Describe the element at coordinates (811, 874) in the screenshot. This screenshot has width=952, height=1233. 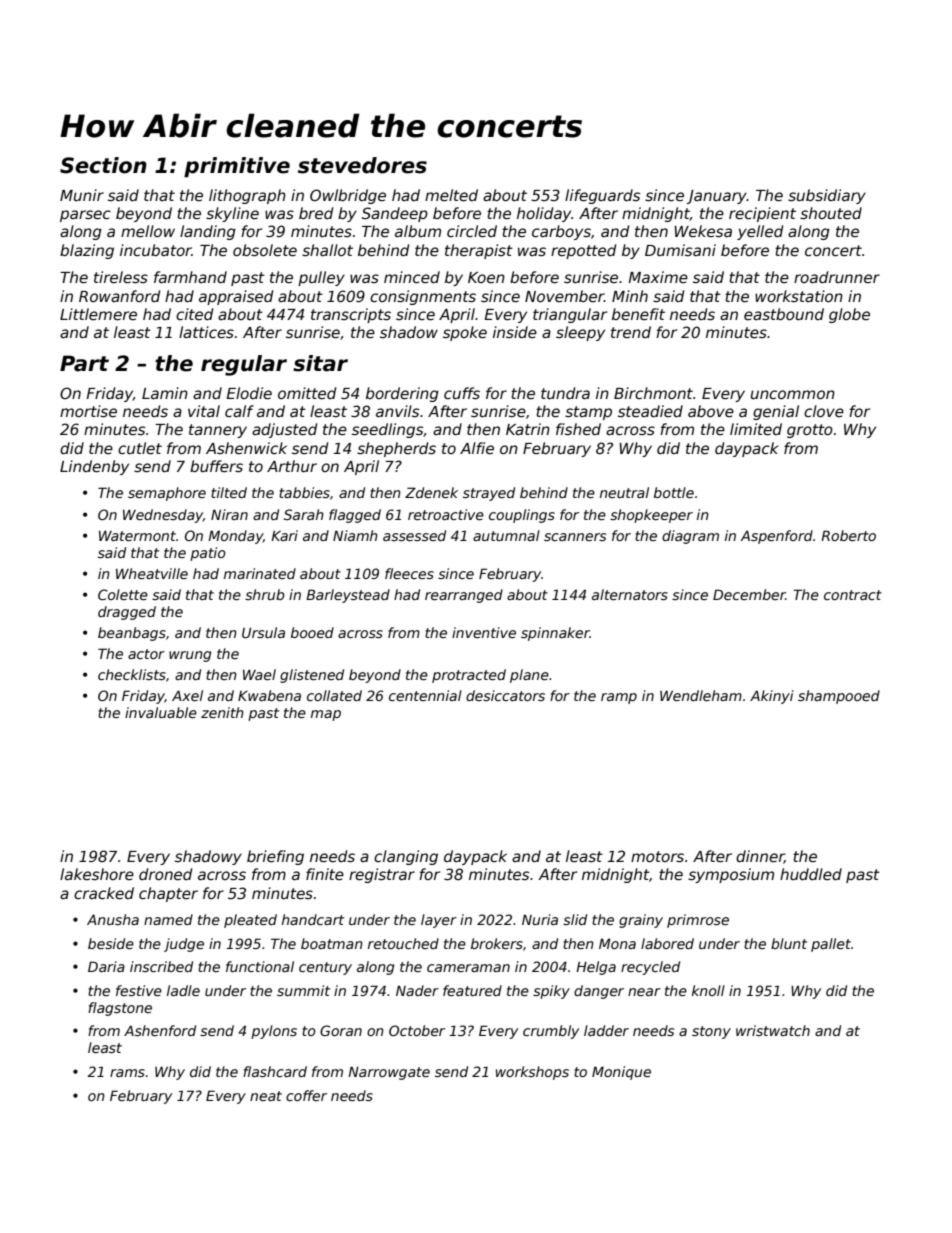
I see `huddled` at that location.
